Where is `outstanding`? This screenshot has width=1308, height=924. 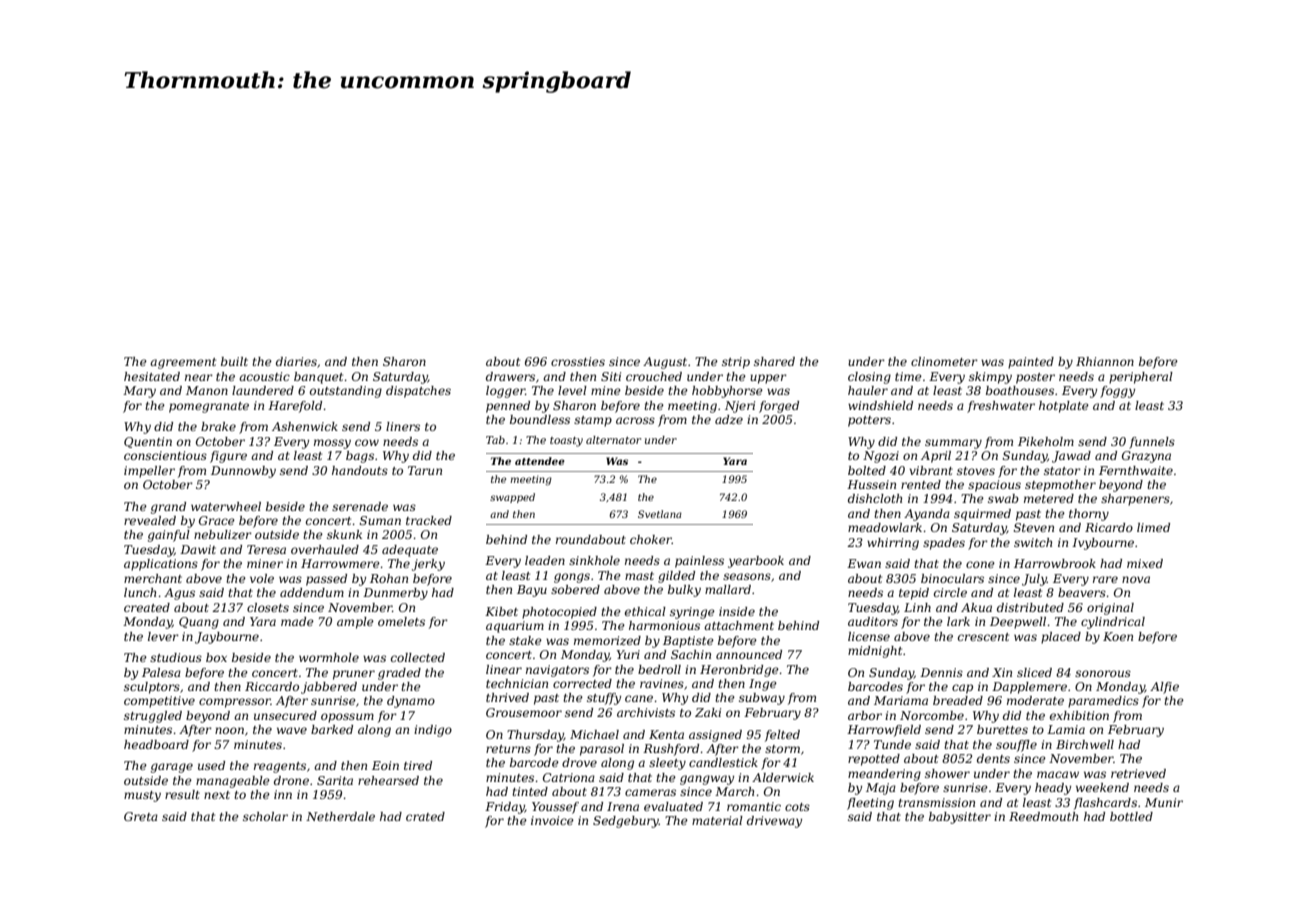
outstanding is located at coordinates (346, 392).
